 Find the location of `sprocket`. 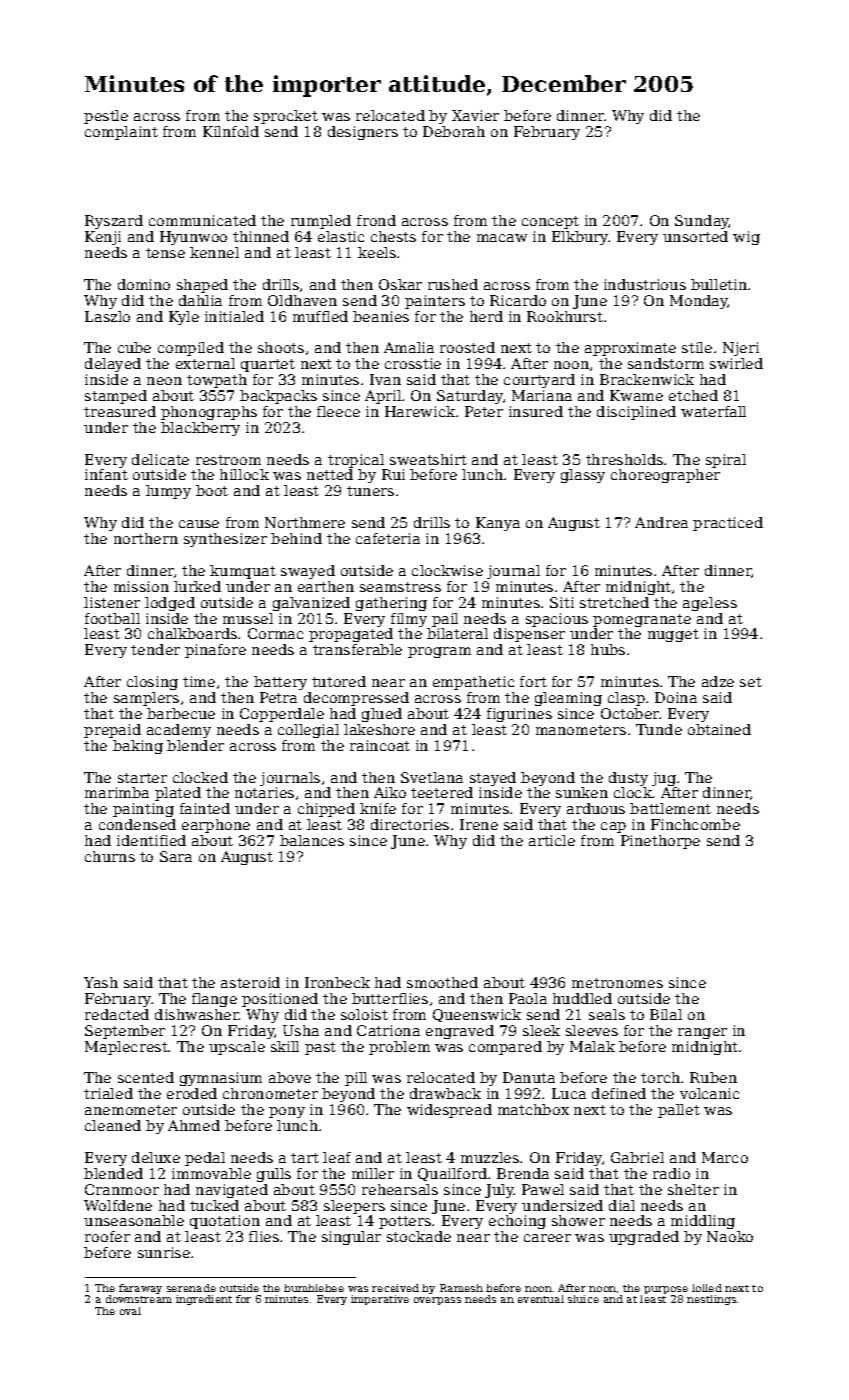

sprocket is located at coordinates (286, 117).
